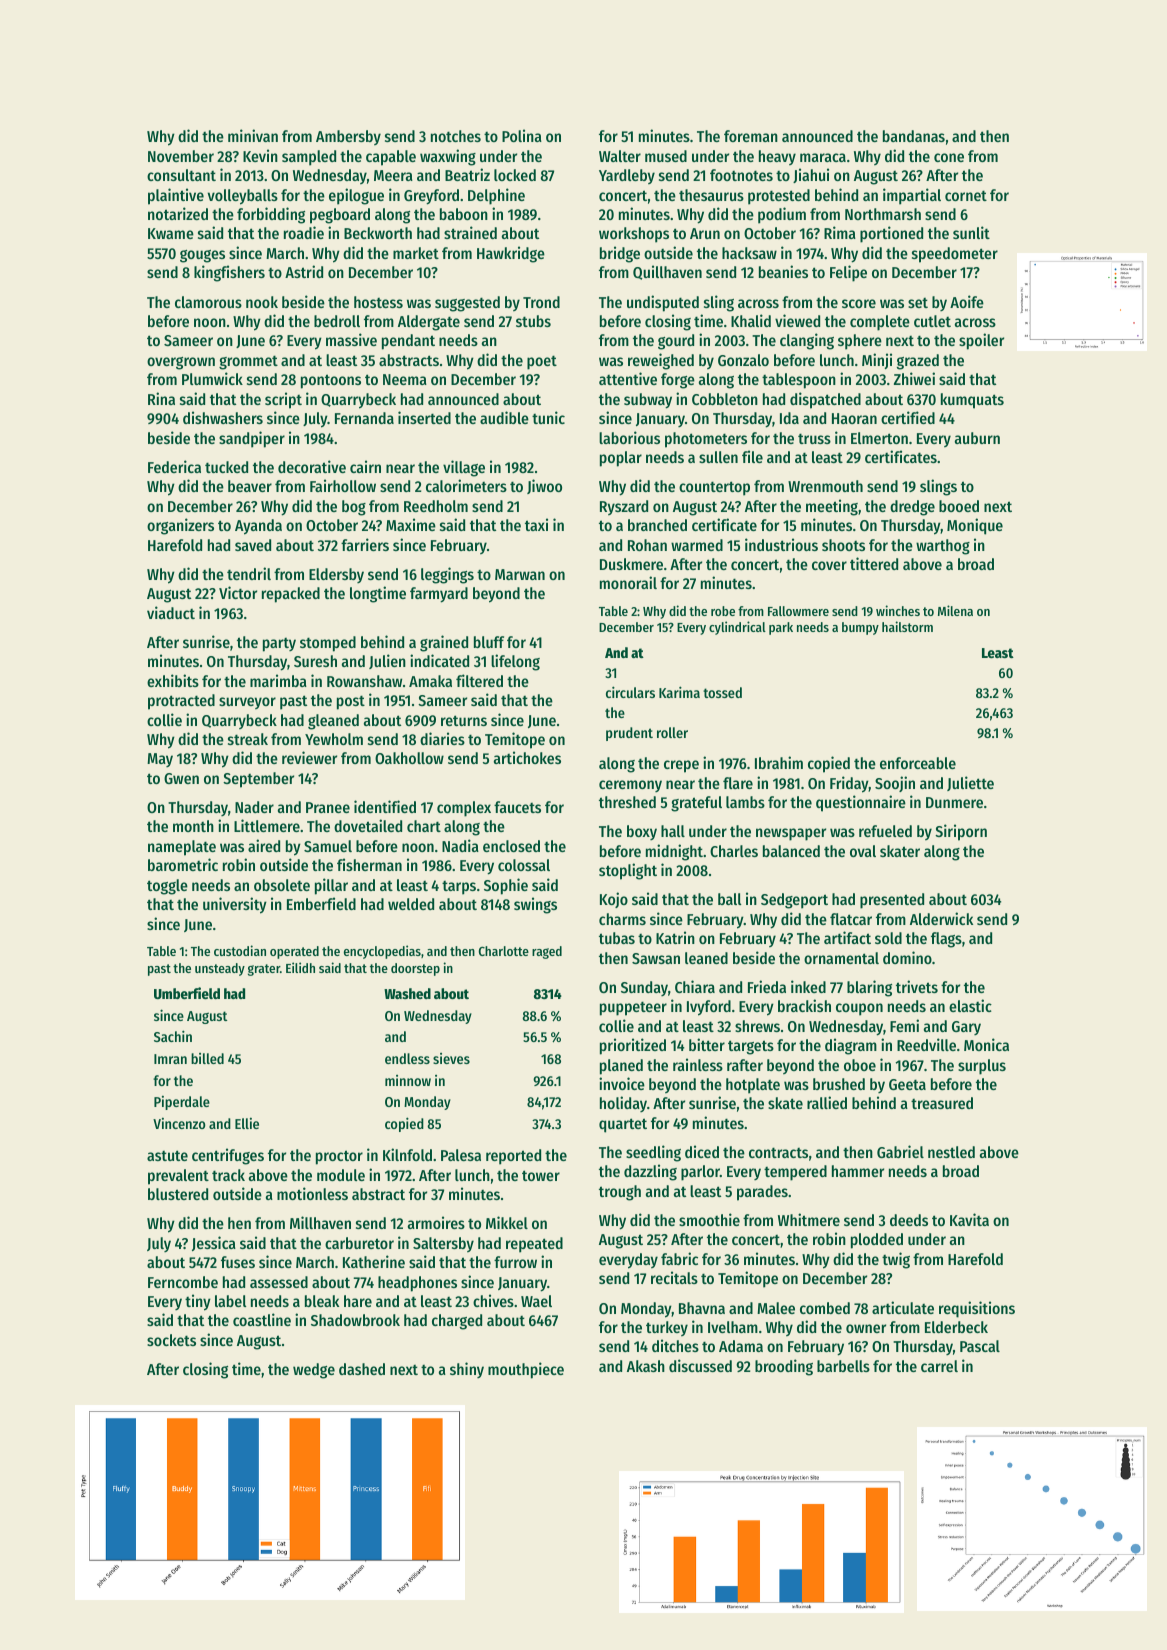  What do you see at coordinates (666, 156) in the screenshot?
I see `mused` at bounding box center [666, 156].
